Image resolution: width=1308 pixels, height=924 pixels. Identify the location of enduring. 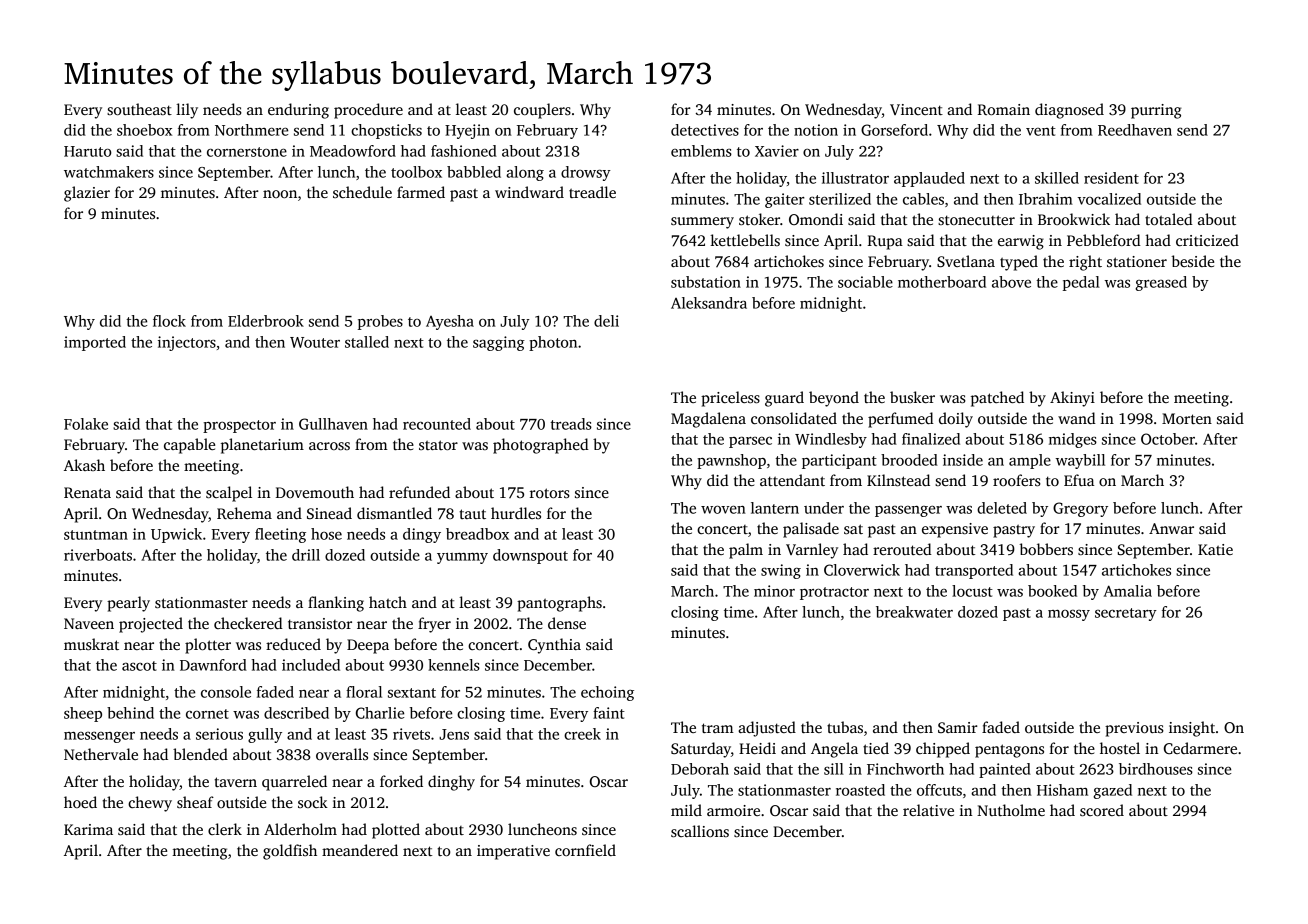
(298, 111).
